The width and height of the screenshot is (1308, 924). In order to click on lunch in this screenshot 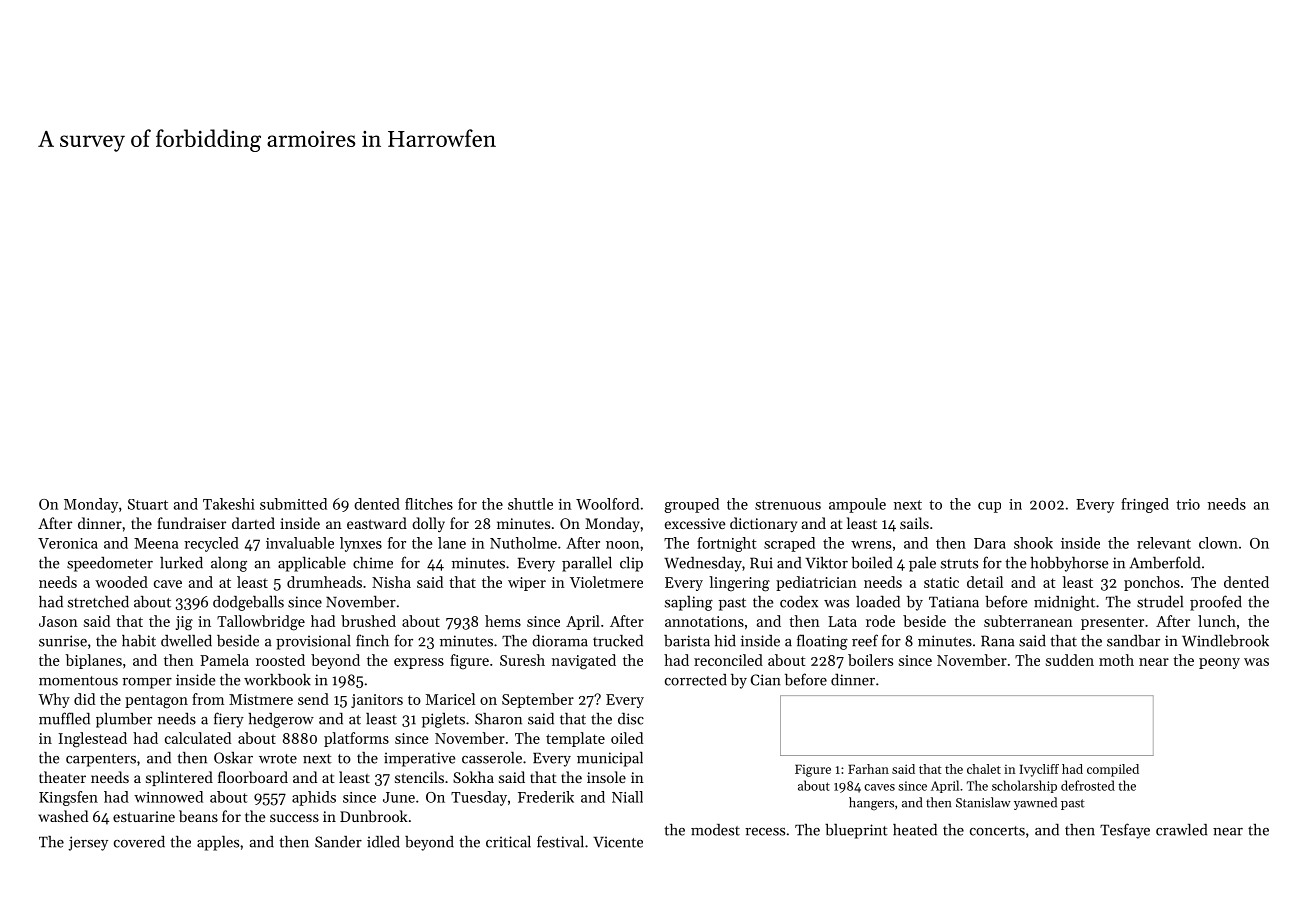, I will do `click(1217, 621)`.
